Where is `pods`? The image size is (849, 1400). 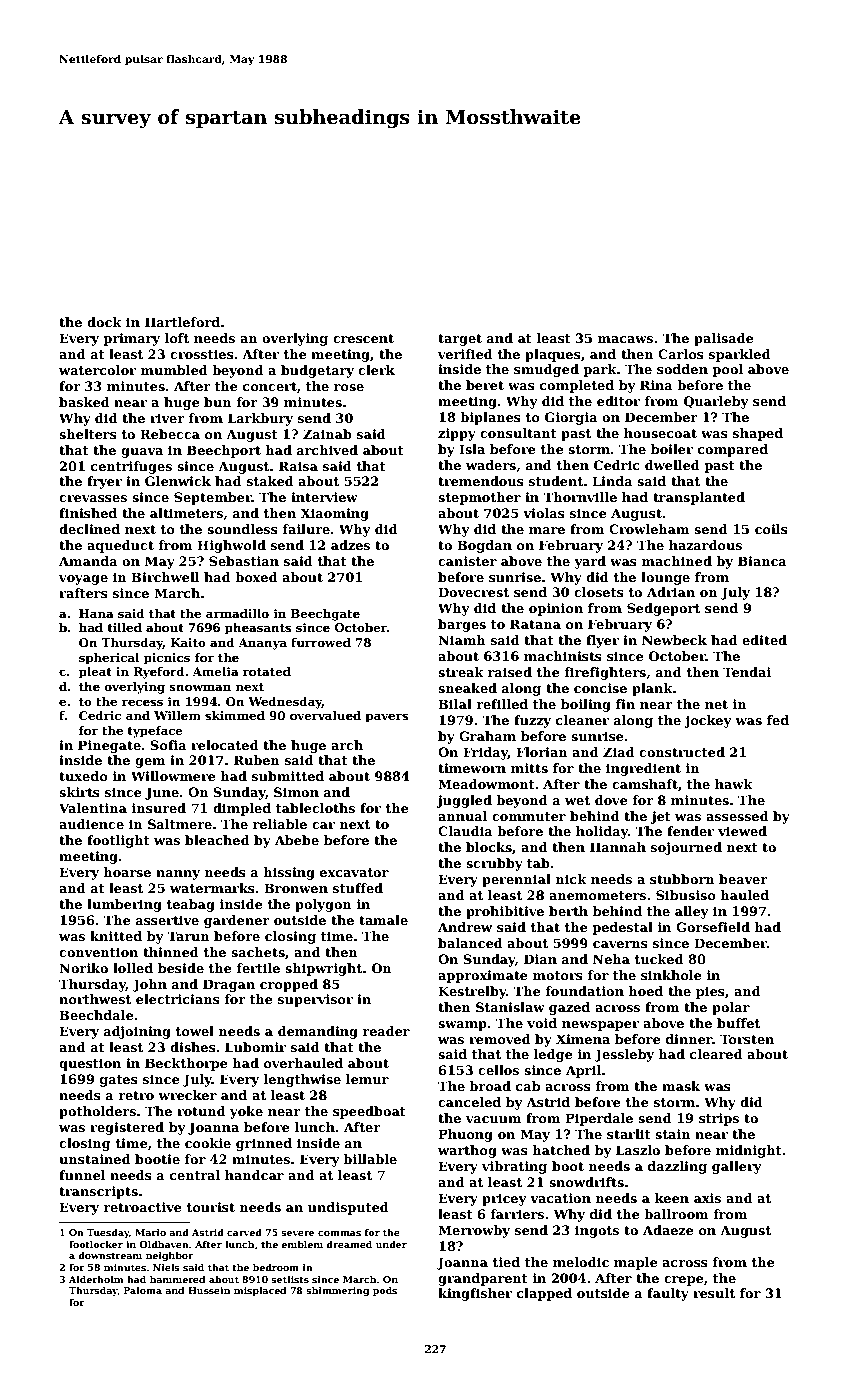 pods is located at coordinates (385, 1291).
